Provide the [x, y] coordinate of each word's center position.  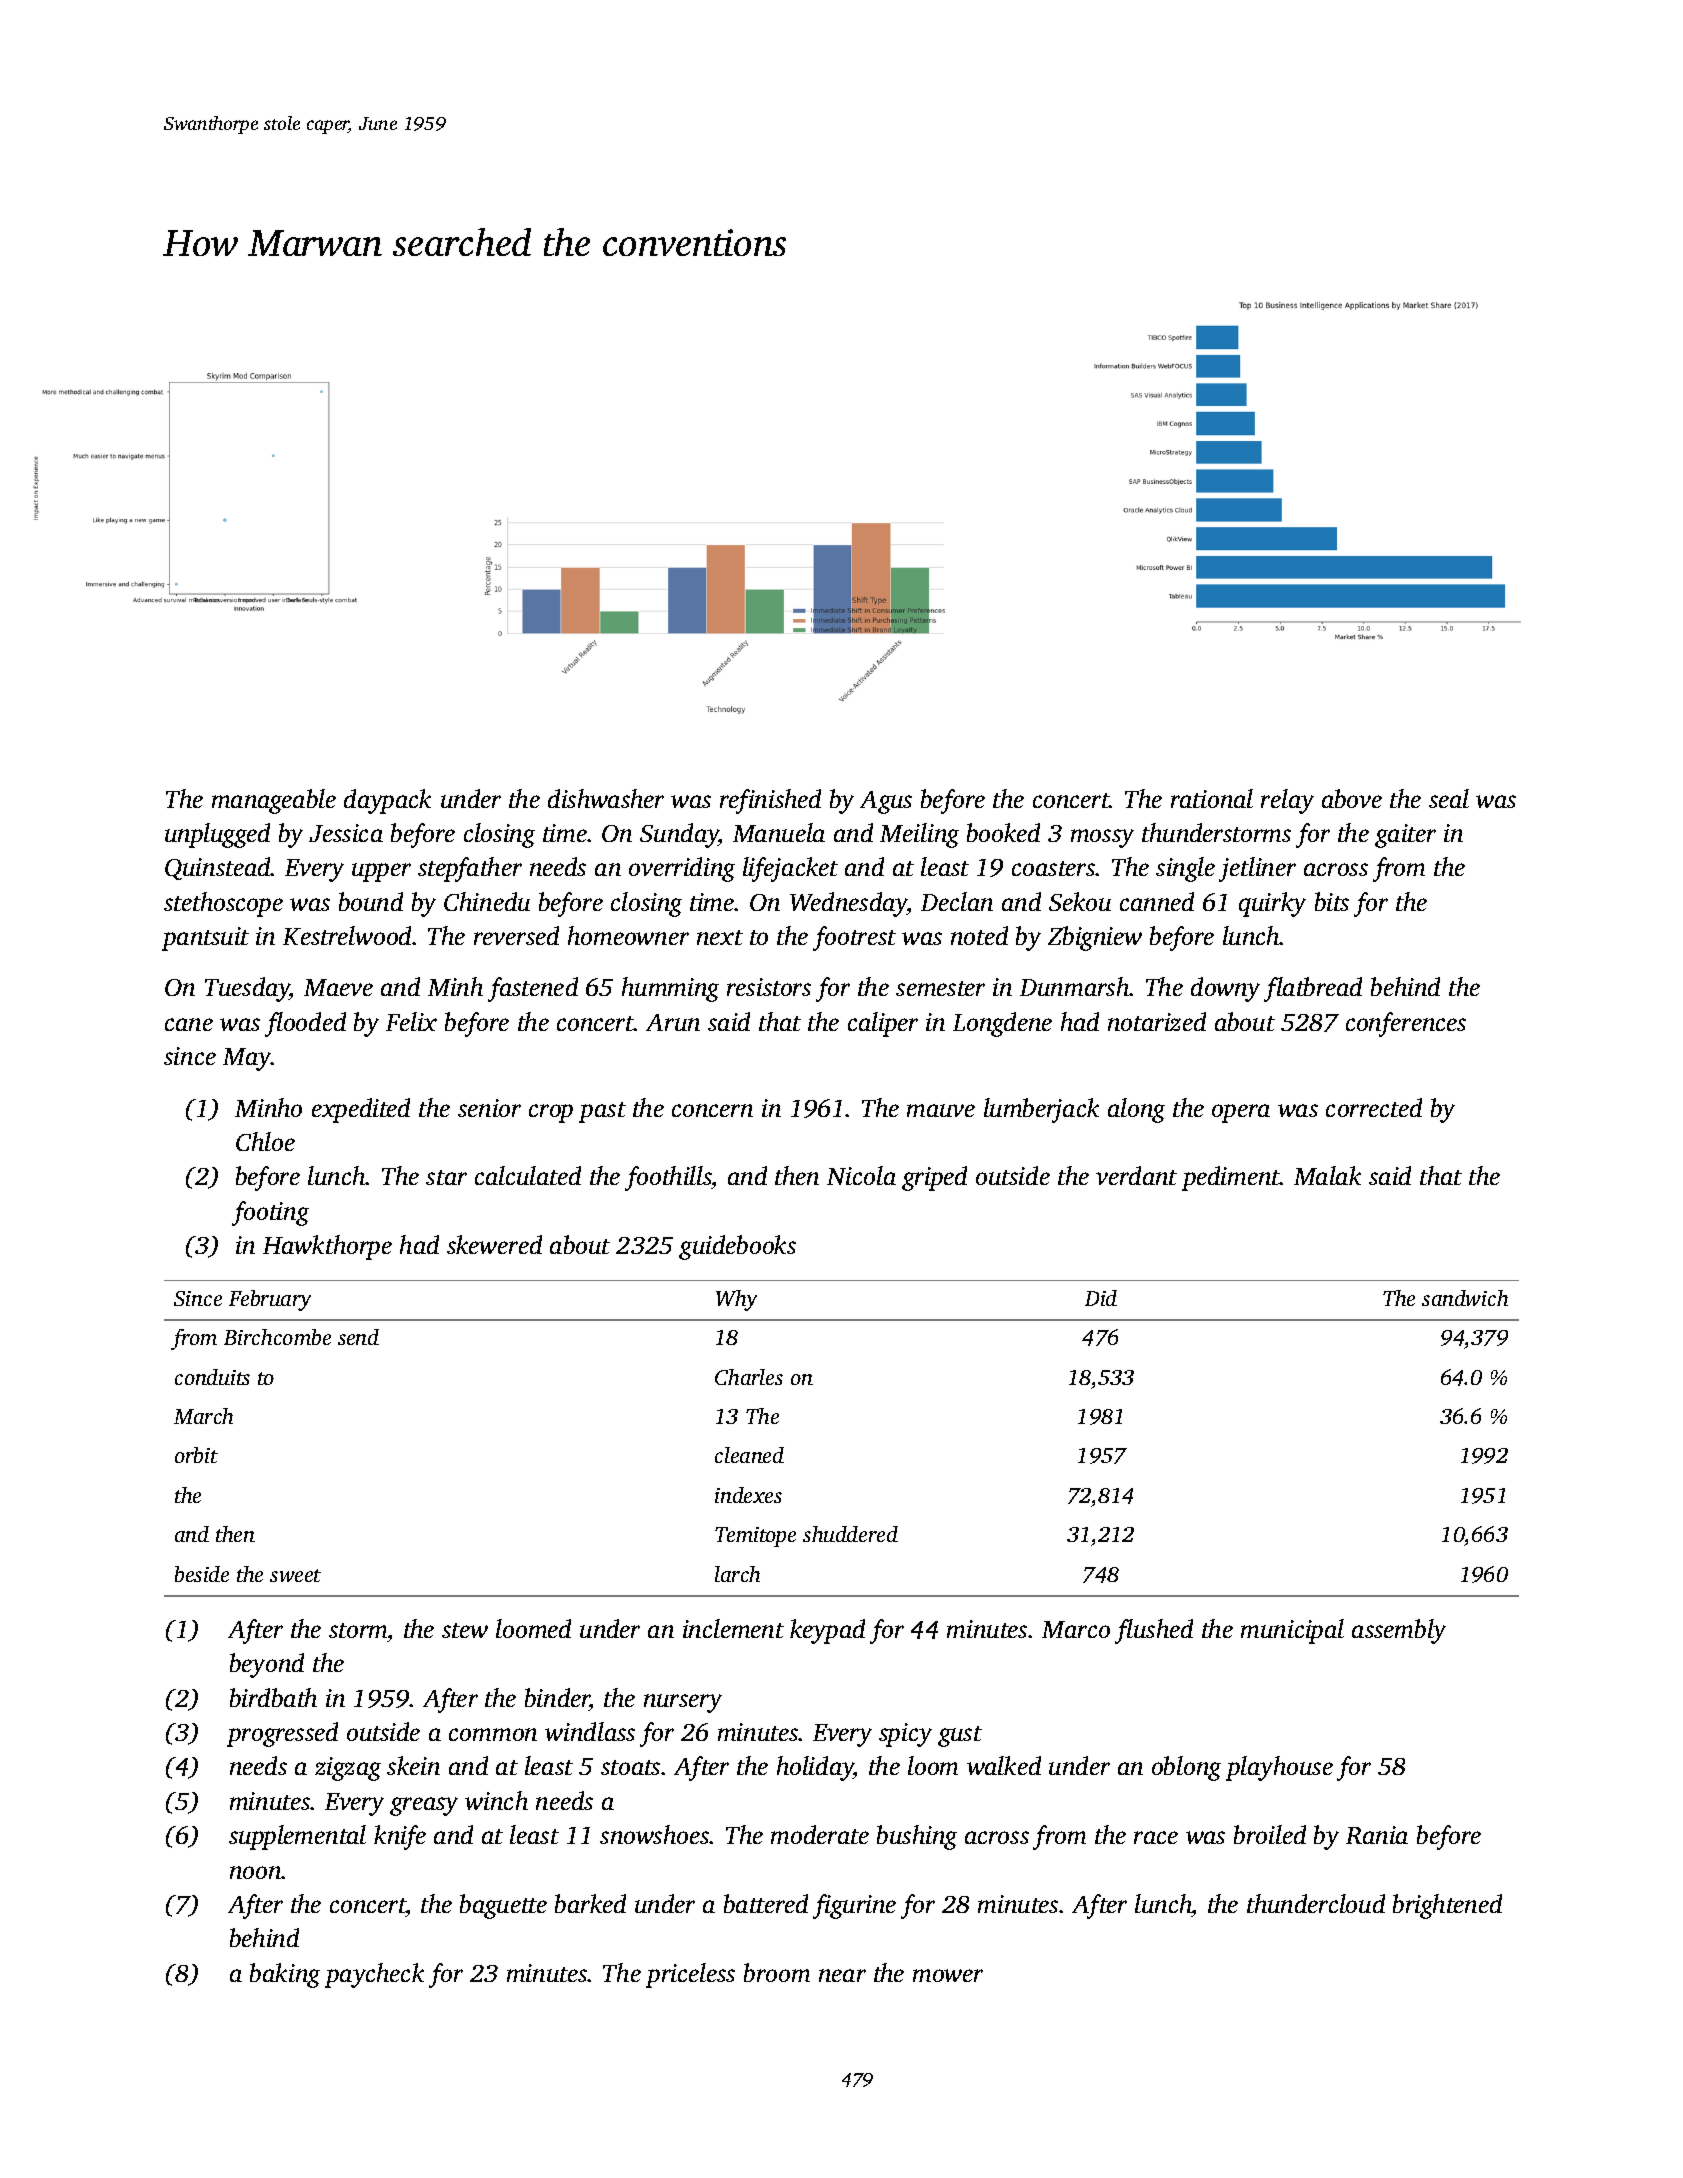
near [842, 1975]
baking [285, 1975]
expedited [361, 1110]
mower [948, 1975]
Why [736, 1300]
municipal [1292, 1631]
